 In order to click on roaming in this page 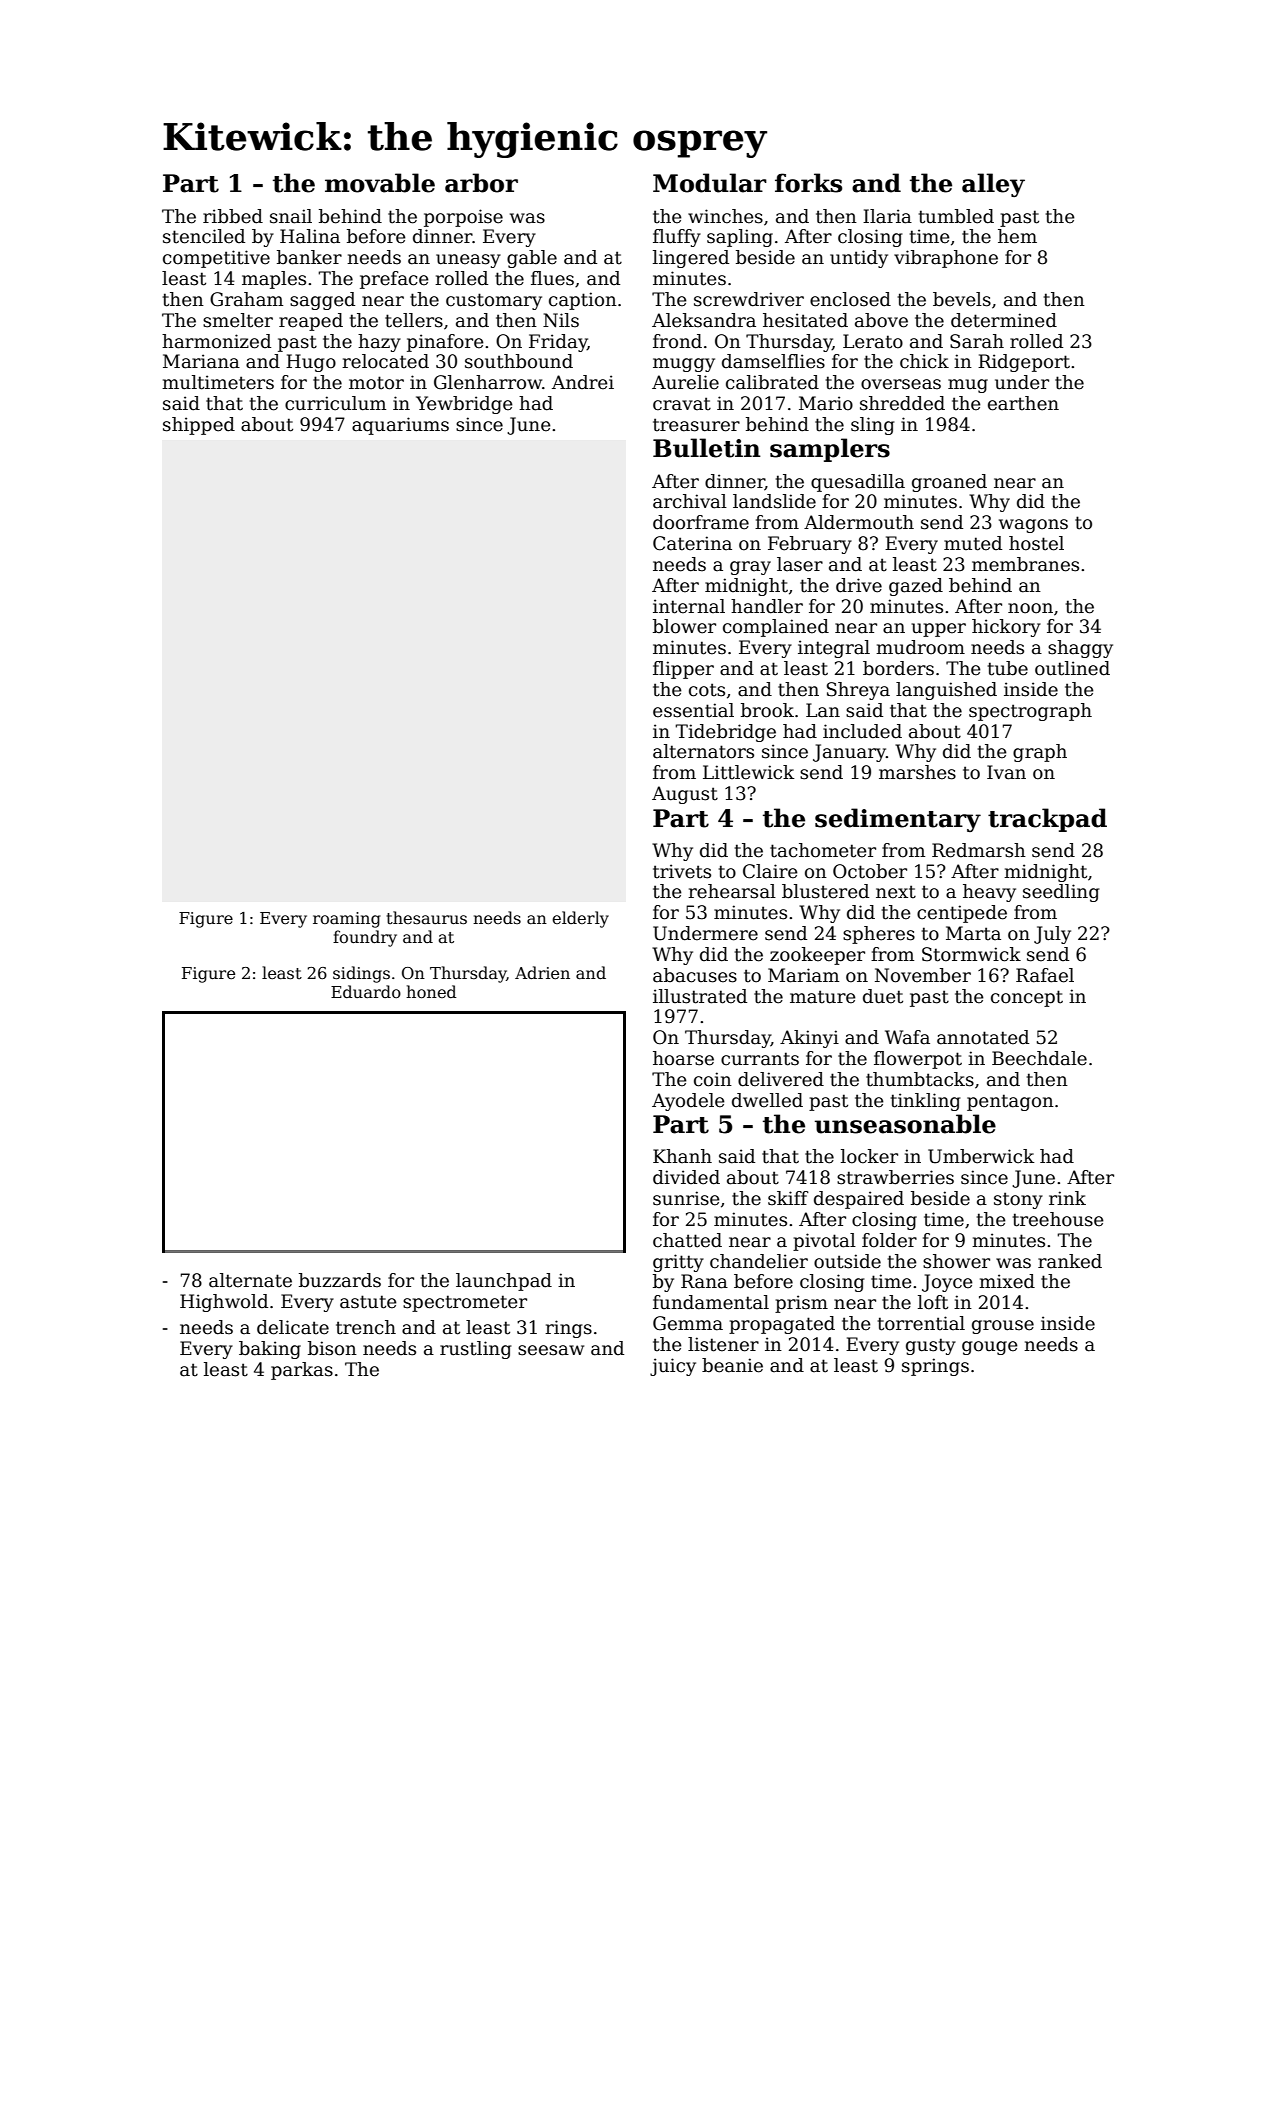, I will do `click(347, 920)`.
